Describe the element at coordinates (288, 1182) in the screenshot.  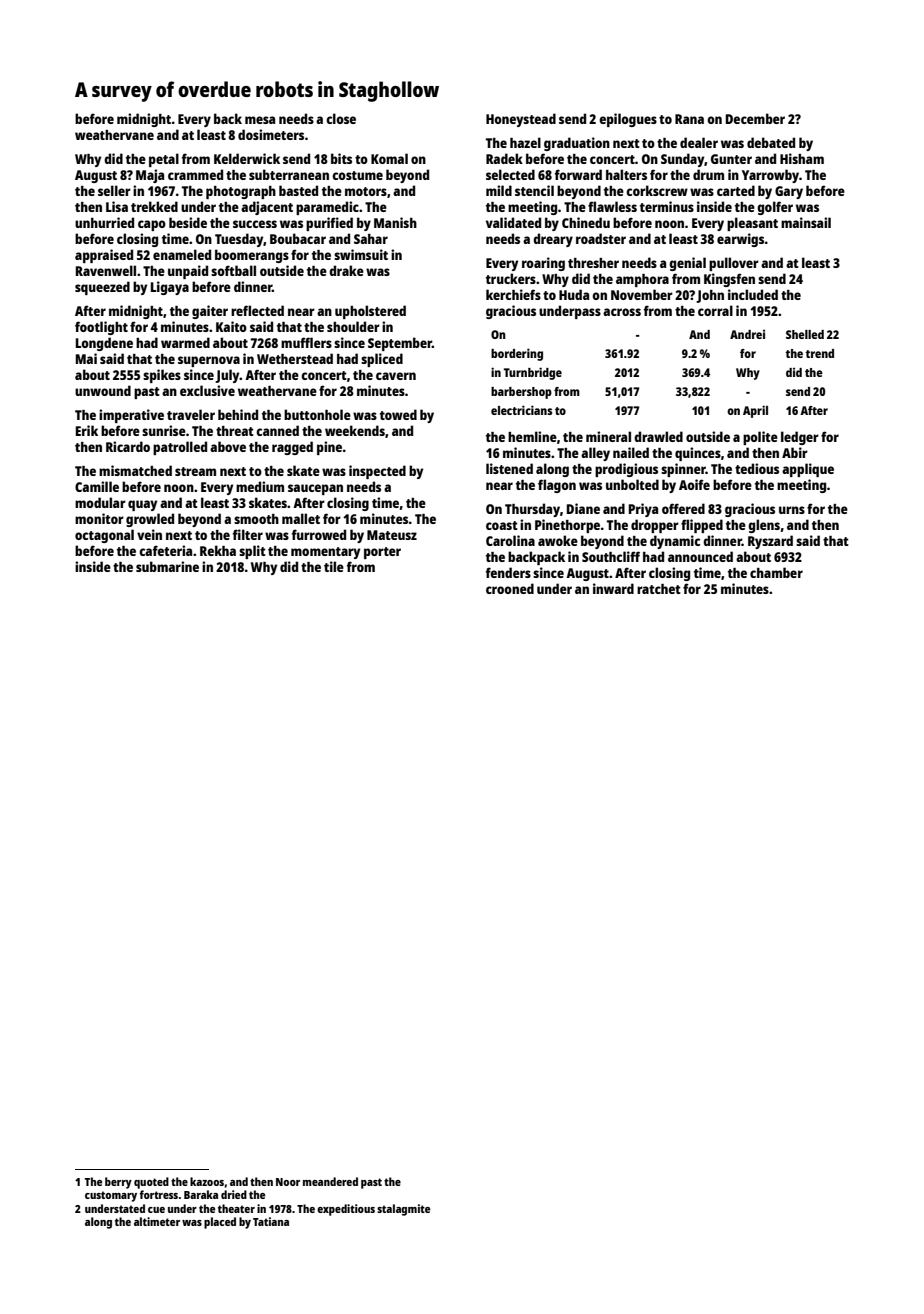
I see `Noor` at that location.
